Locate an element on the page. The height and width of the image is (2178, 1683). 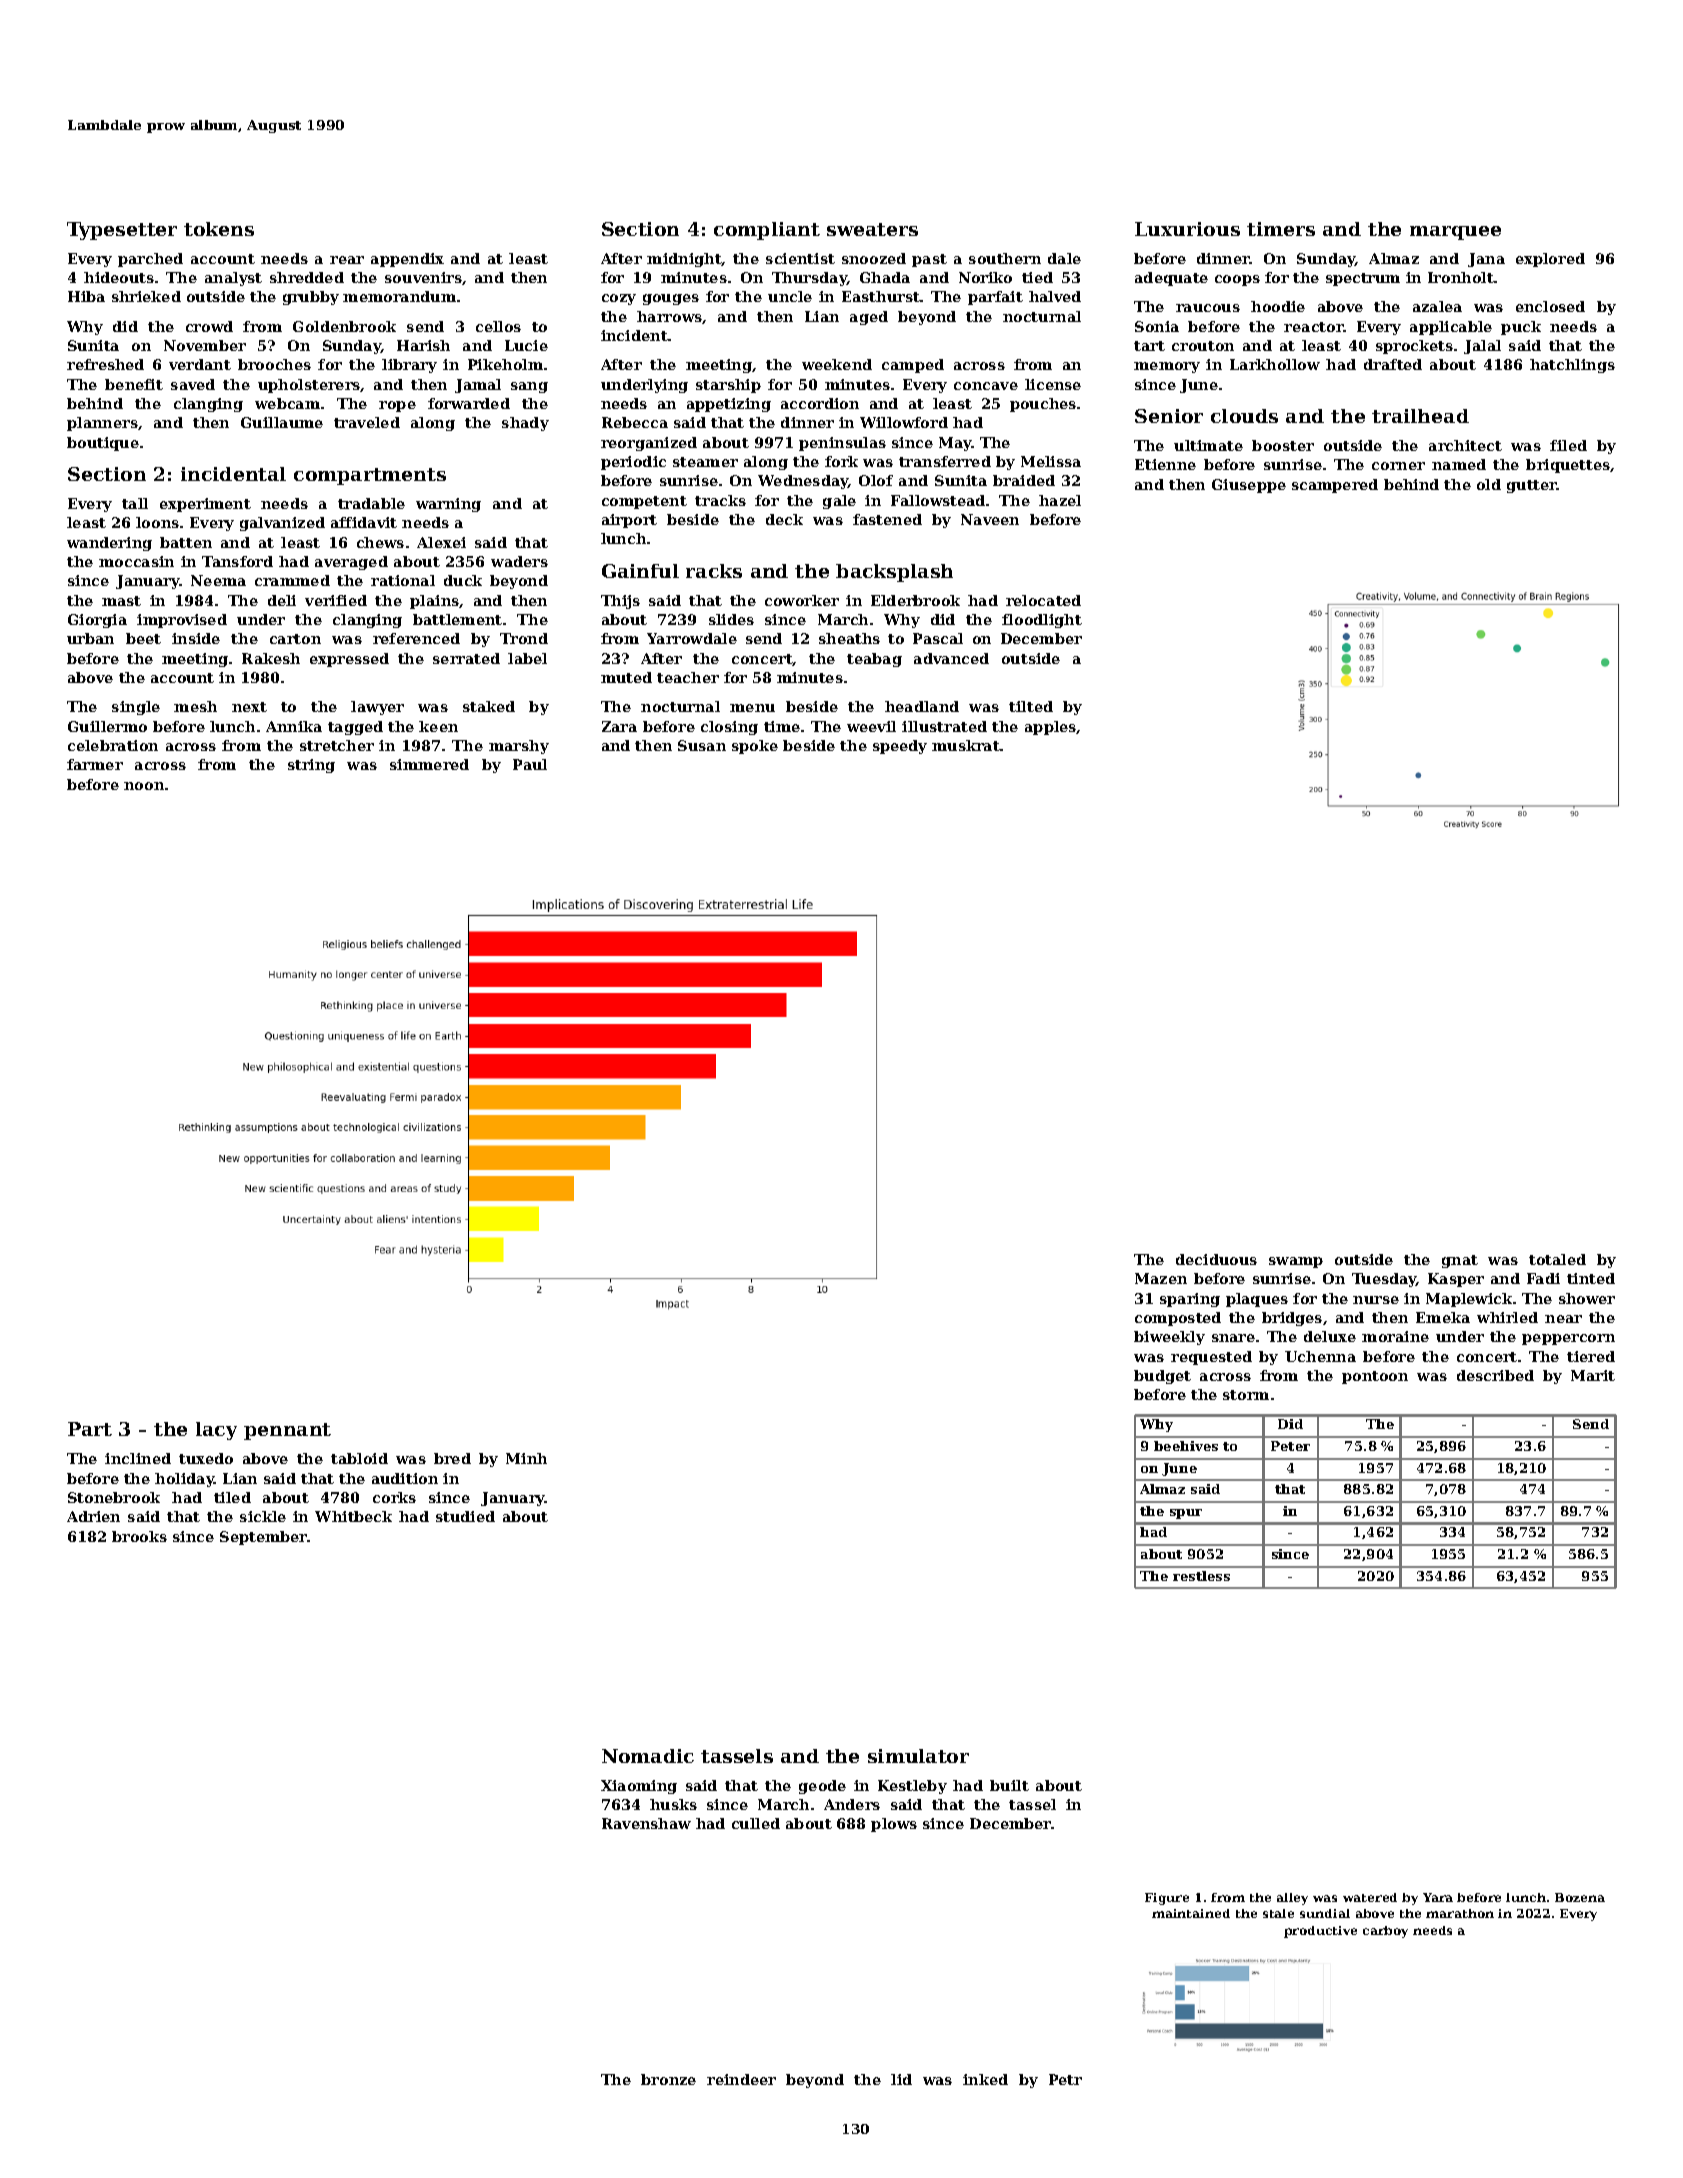
gutter is located at coordinates (1532, 486).
